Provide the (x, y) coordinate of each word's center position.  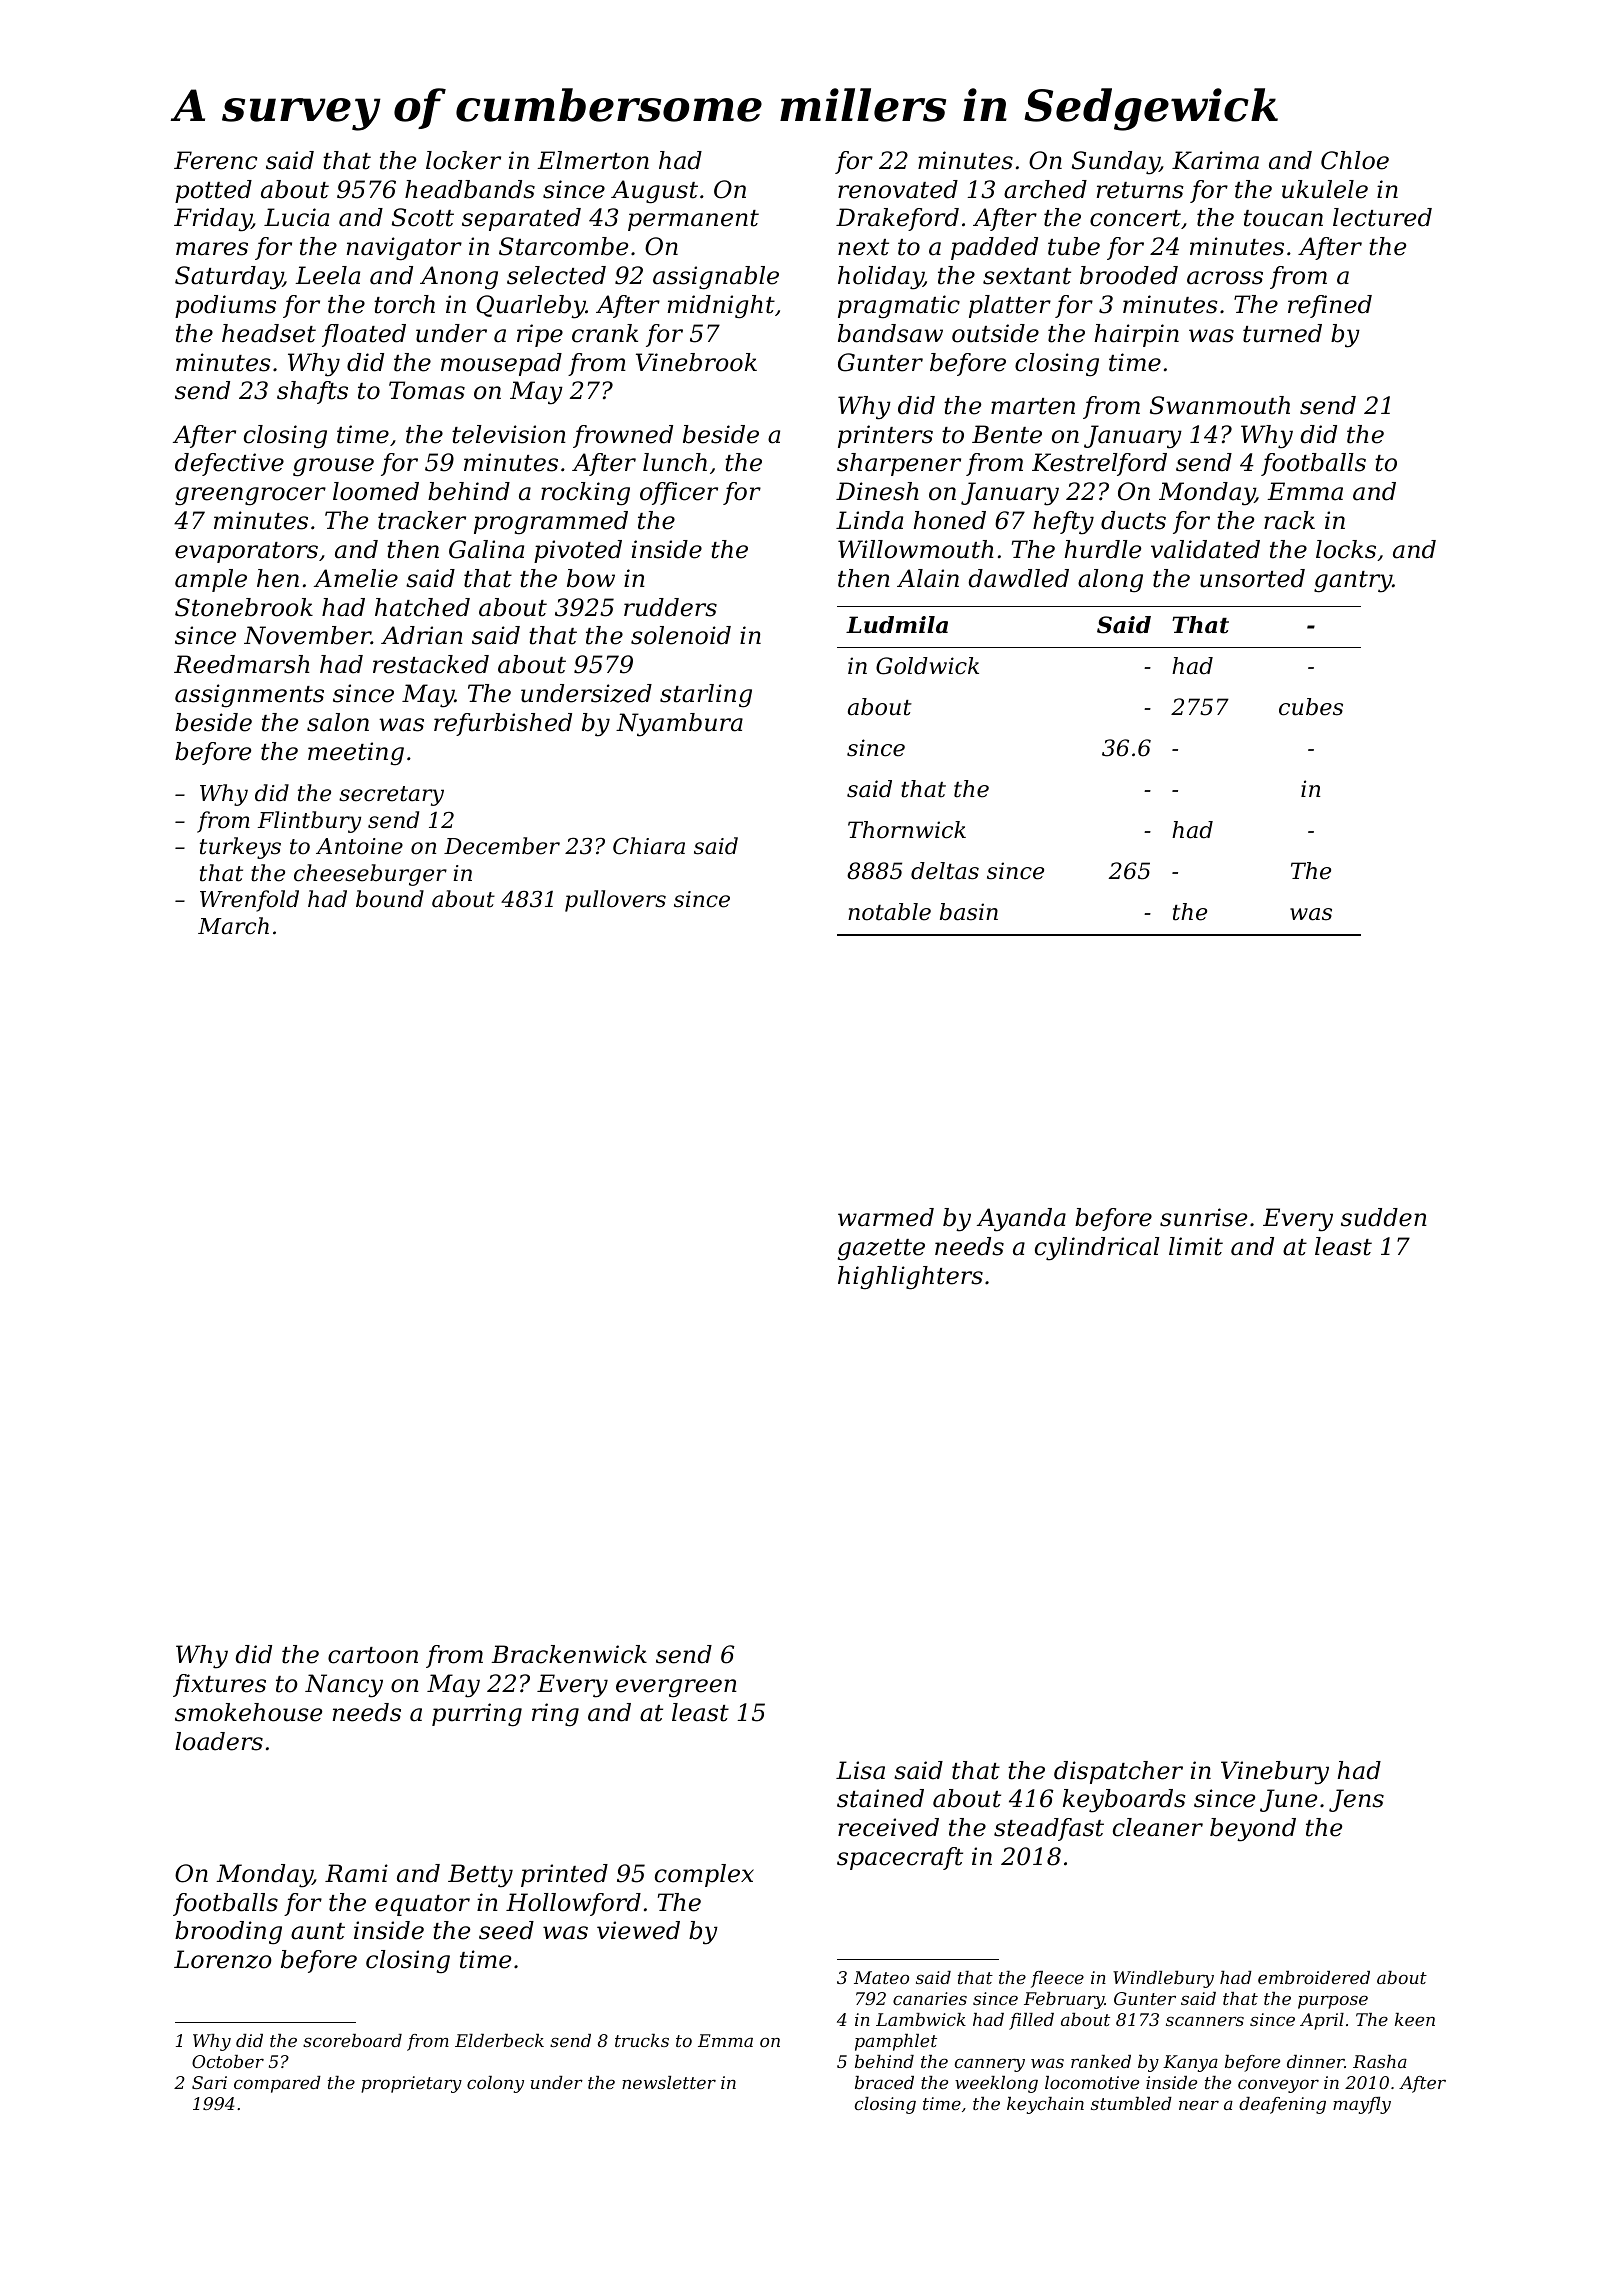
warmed (886, 1217)
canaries (930, 1998)
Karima (1215, 160)
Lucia (296, 217)
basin (969, 912)
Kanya (1190, 2063)
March (233, 926)
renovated (898, 189)
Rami (356, 1873)
